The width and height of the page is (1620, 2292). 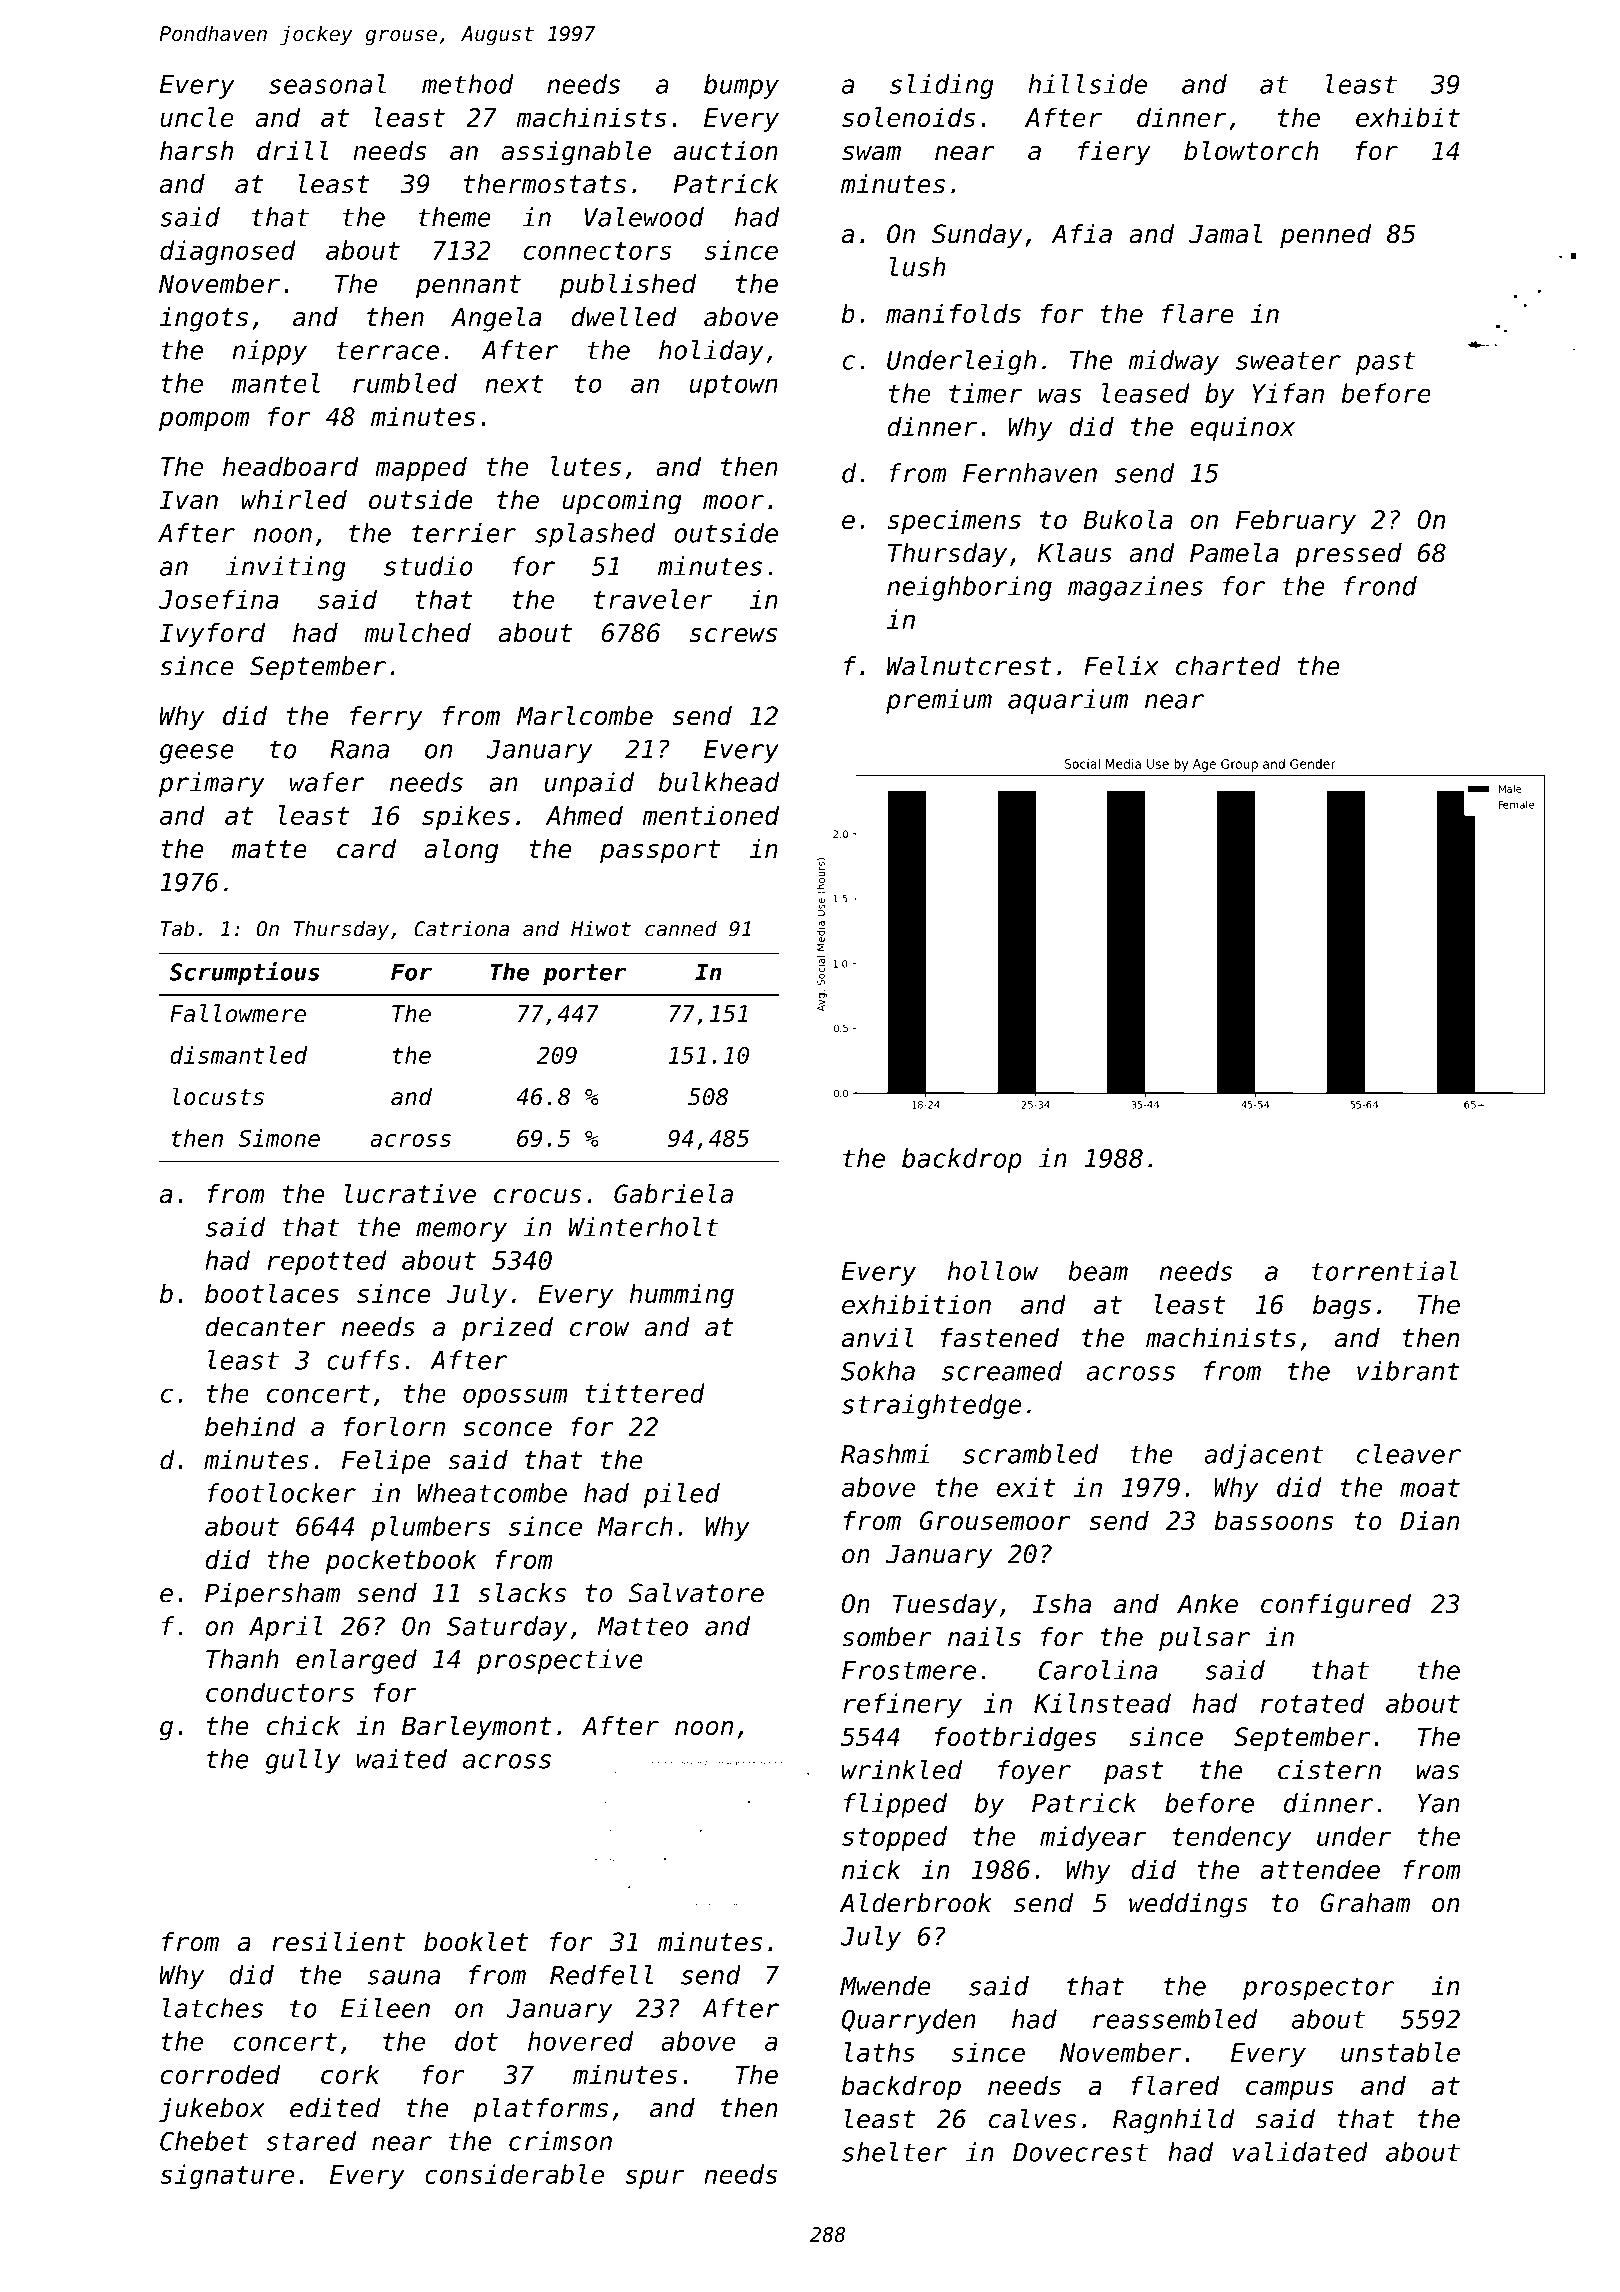 I want to click on bags, so click(x=1342, y=1306).
